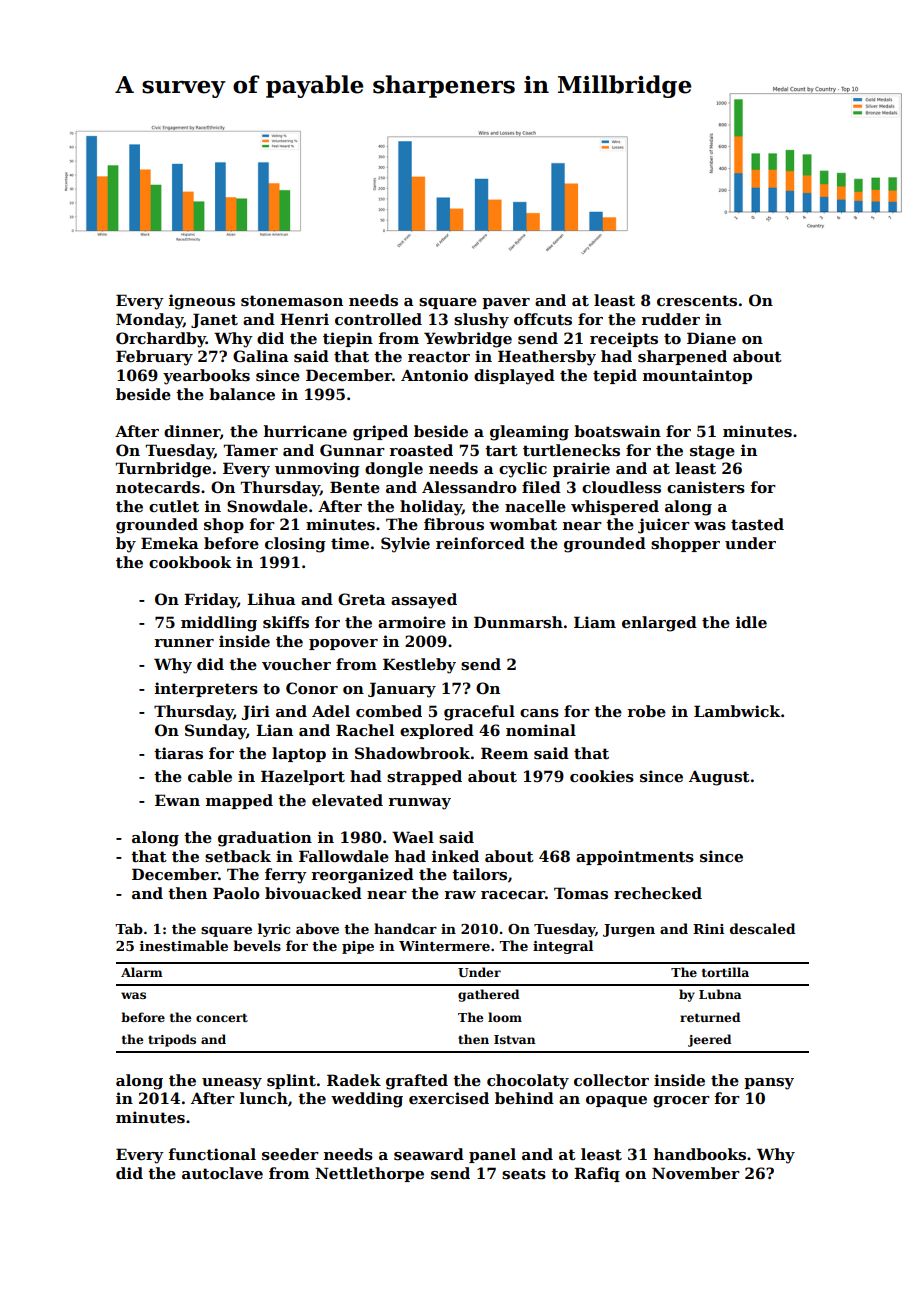 The image size is (924, 1314). Describe the element at coordinates (541, 730) in the screenshot. I see `nominal` at that location.
